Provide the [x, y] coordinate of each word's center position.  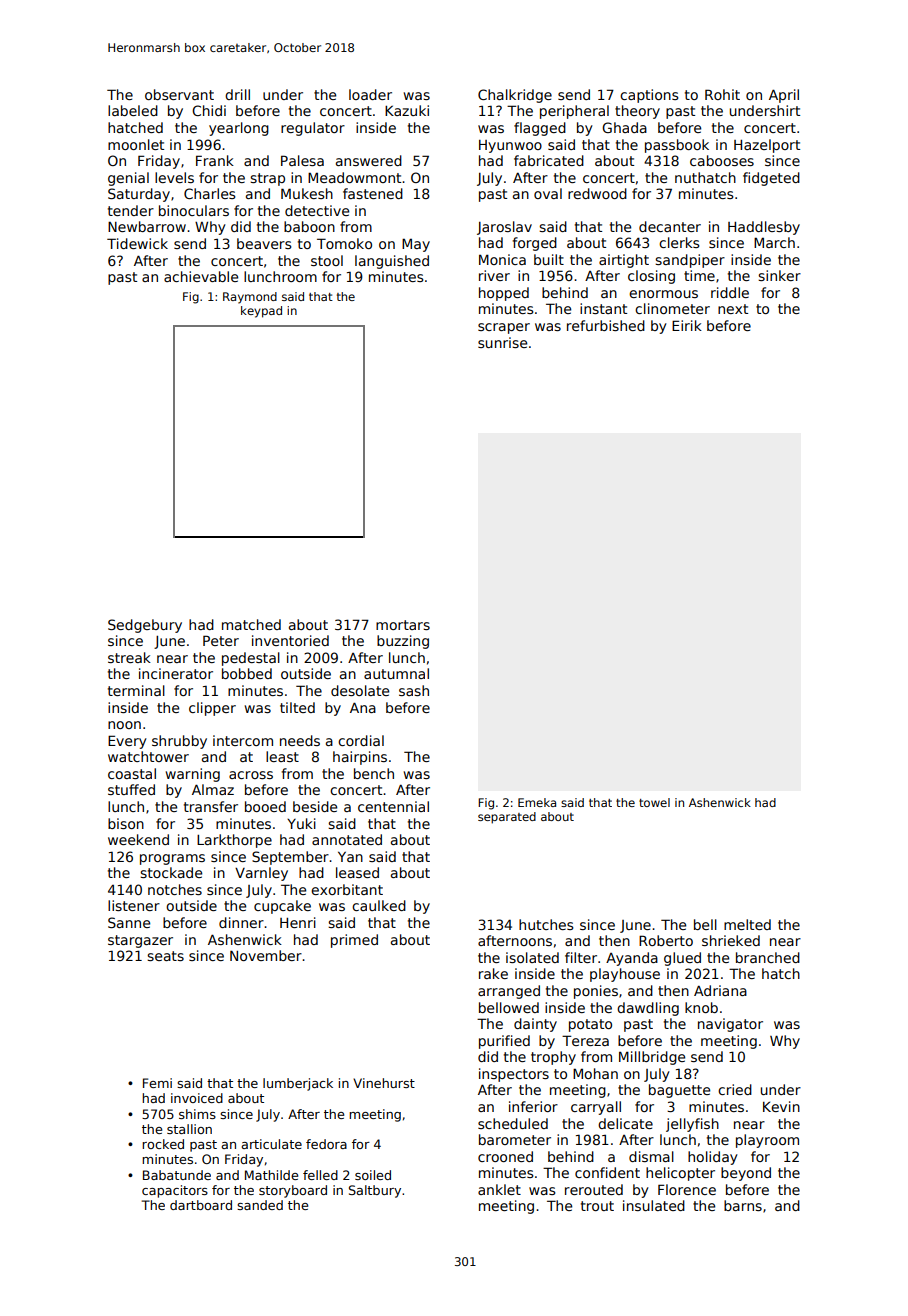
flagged [540, 129]
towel [654, 802]
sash [414, 690]
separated [507, 818]
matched [251, 624]
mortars [403, 625]
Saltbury [375, 1191]
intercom [243, 740]
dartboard [201, 1205]
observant [179, 94]
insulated [654, 1205]
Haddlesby [764, 228]
